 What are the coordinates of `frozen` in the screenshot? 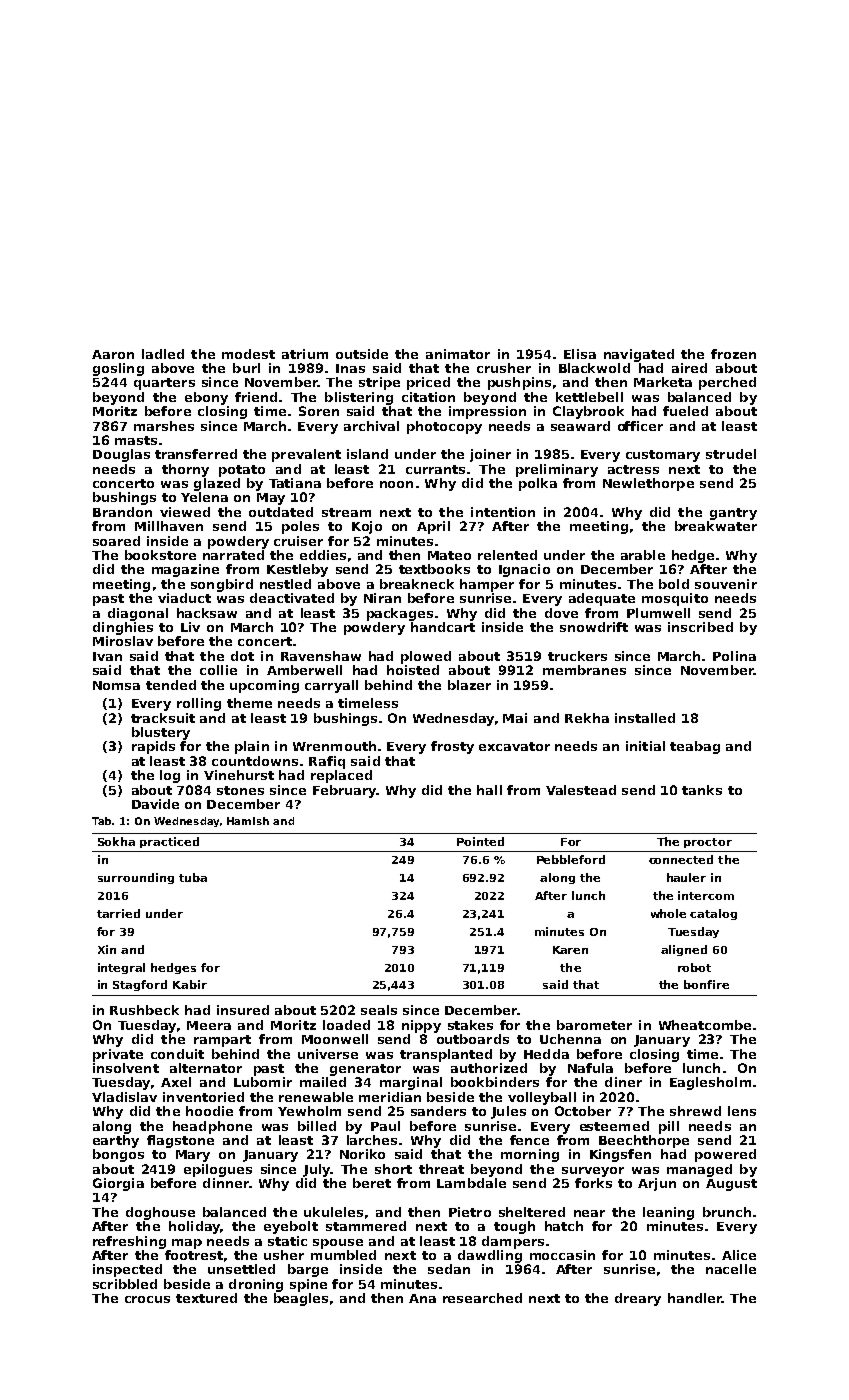 It's located at (733, 354).
